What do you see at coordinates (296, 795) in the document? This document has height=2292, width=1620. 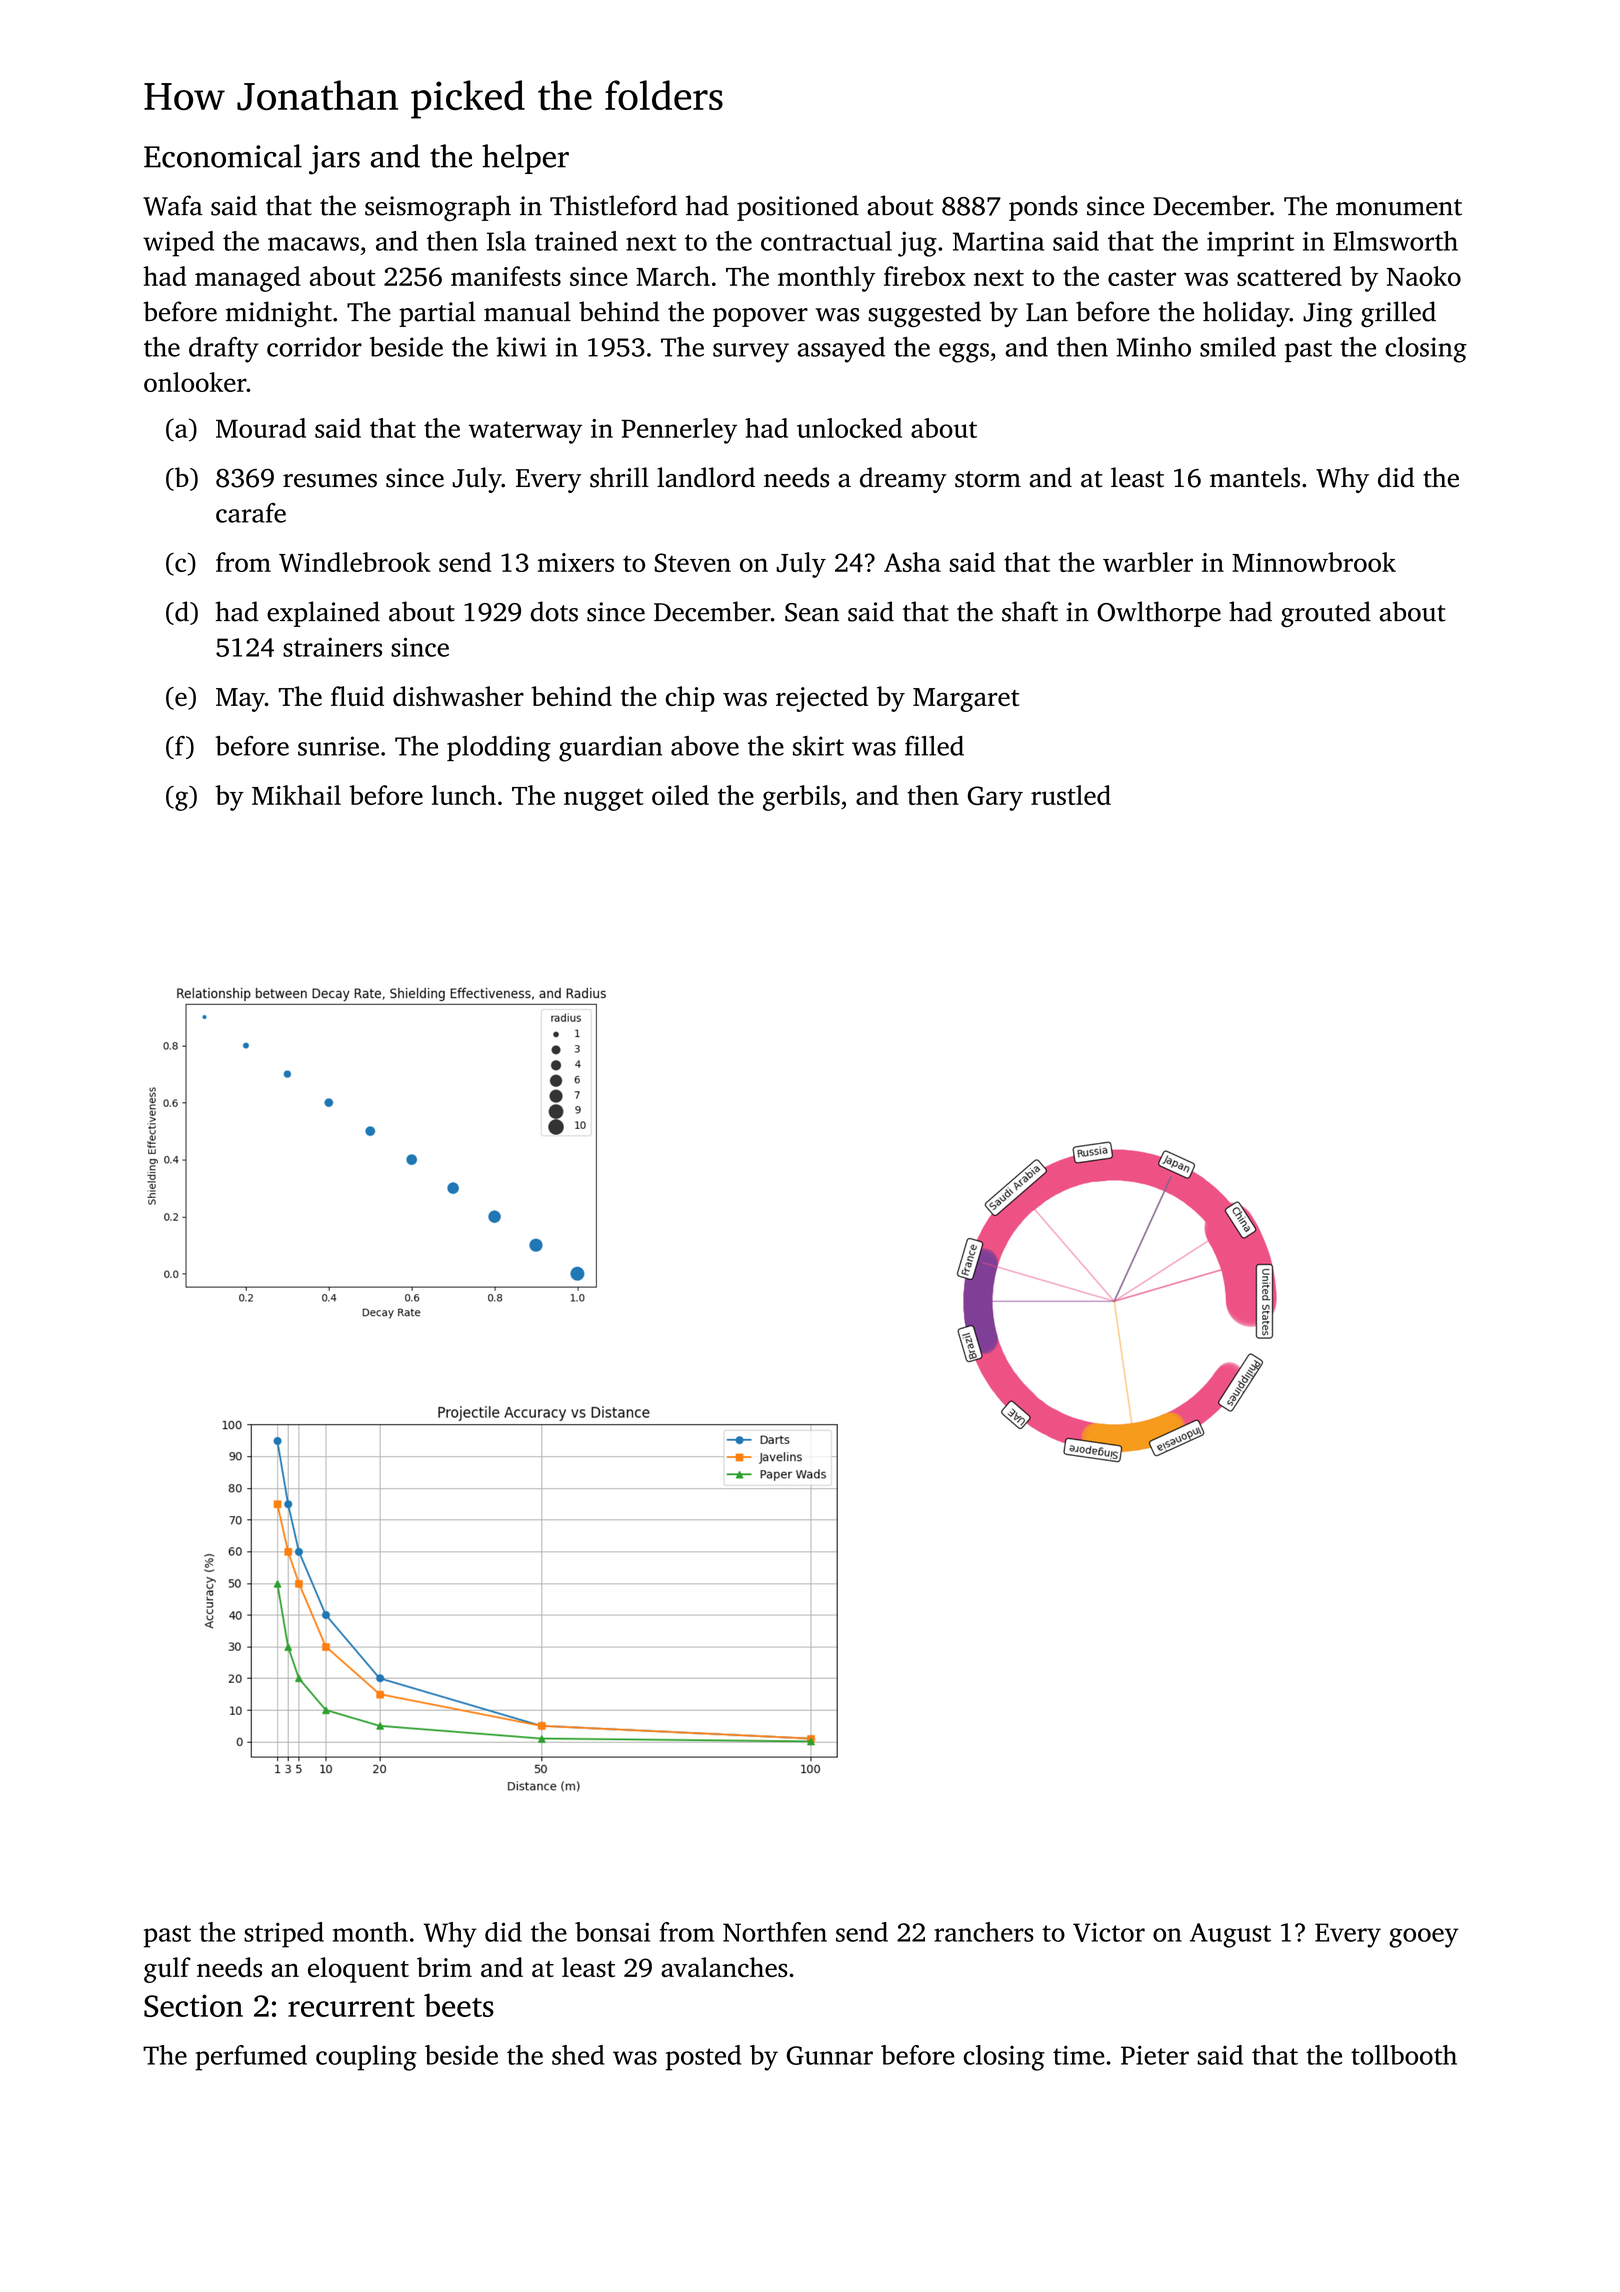 I see `Mikhail` at bounding box center [296, 795].
